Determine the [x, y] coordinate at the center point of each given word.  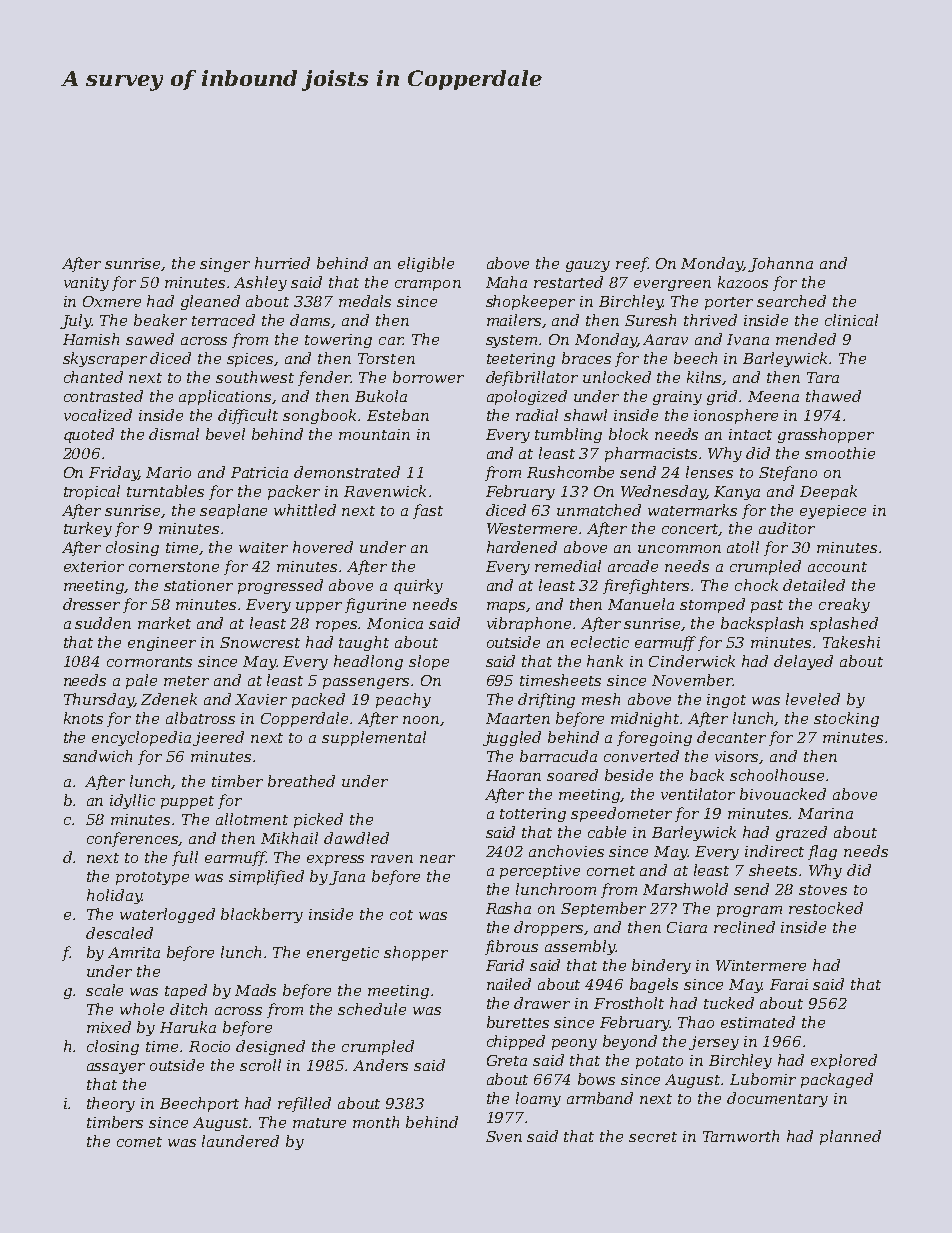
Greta [507, 1060]
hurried [282, 263]
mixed [109, 1027]
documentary [777, 1099]
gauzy [588, 266]
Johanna [780, 264]
